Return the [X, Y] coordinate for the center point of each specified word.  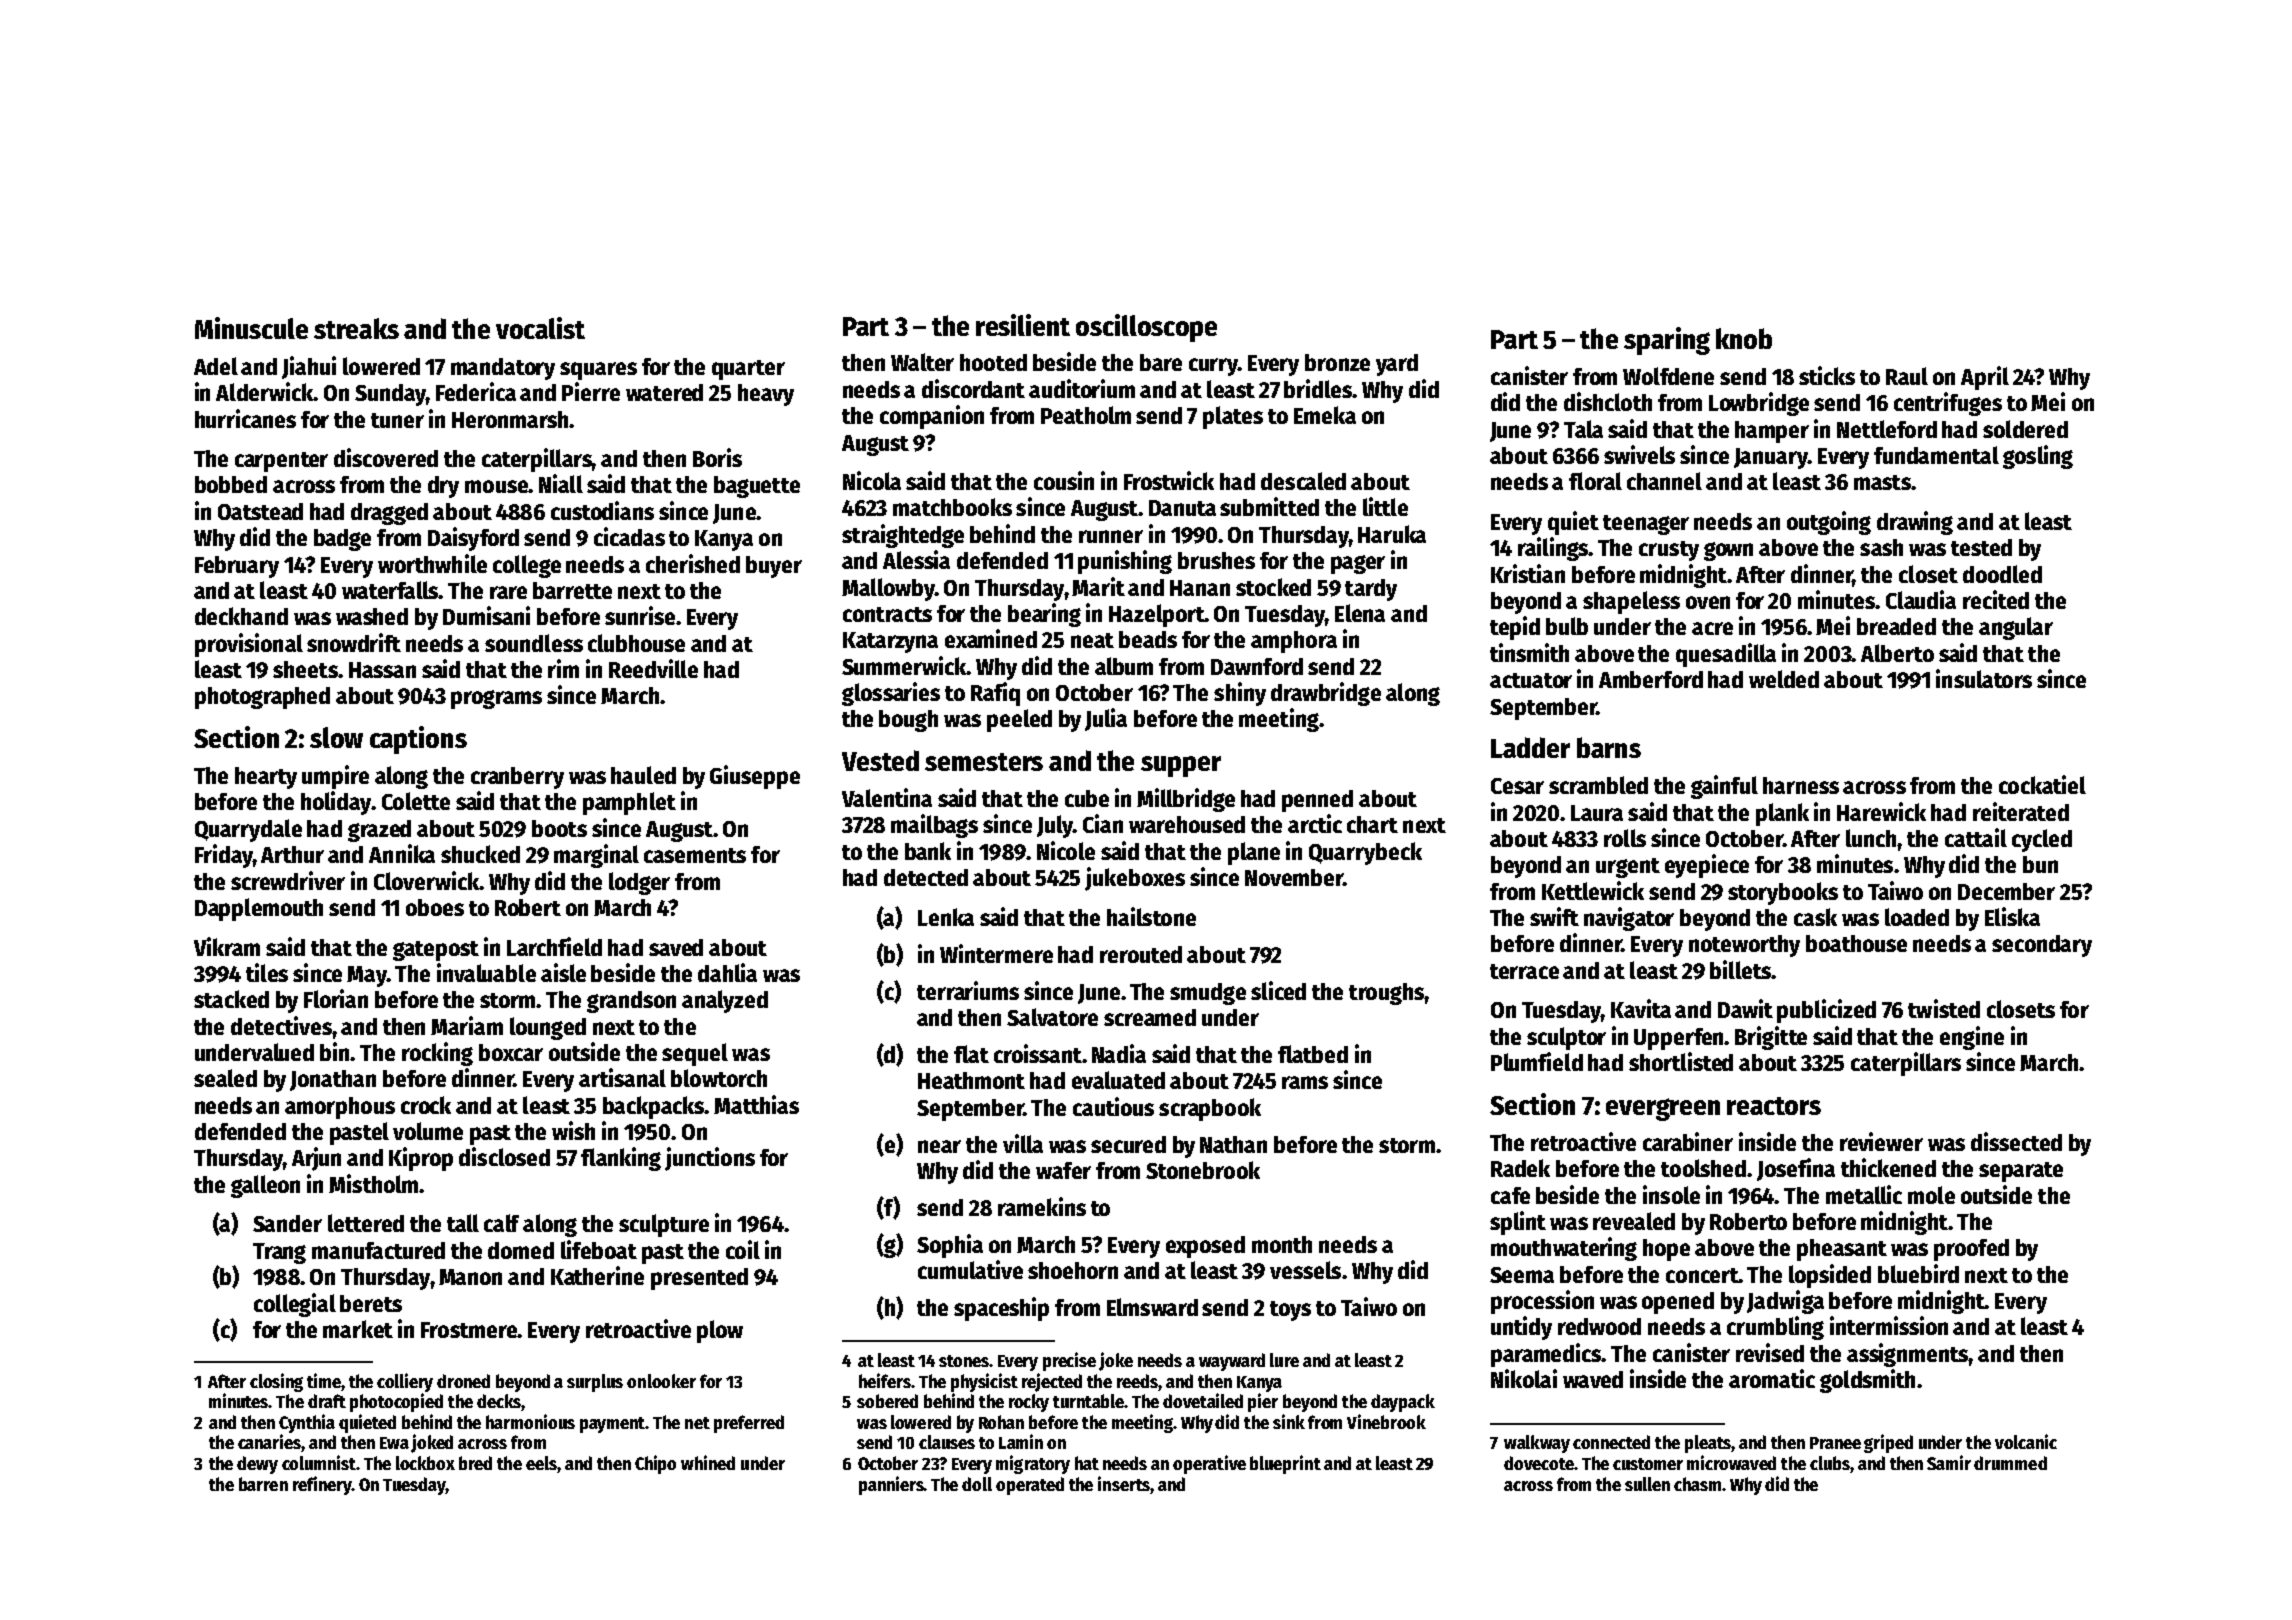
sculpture [664, 1225]
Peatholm [1086, 415]
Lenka [946, 917]
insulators [1984, 678]
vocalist [540, 328]
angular [2016, 628]
